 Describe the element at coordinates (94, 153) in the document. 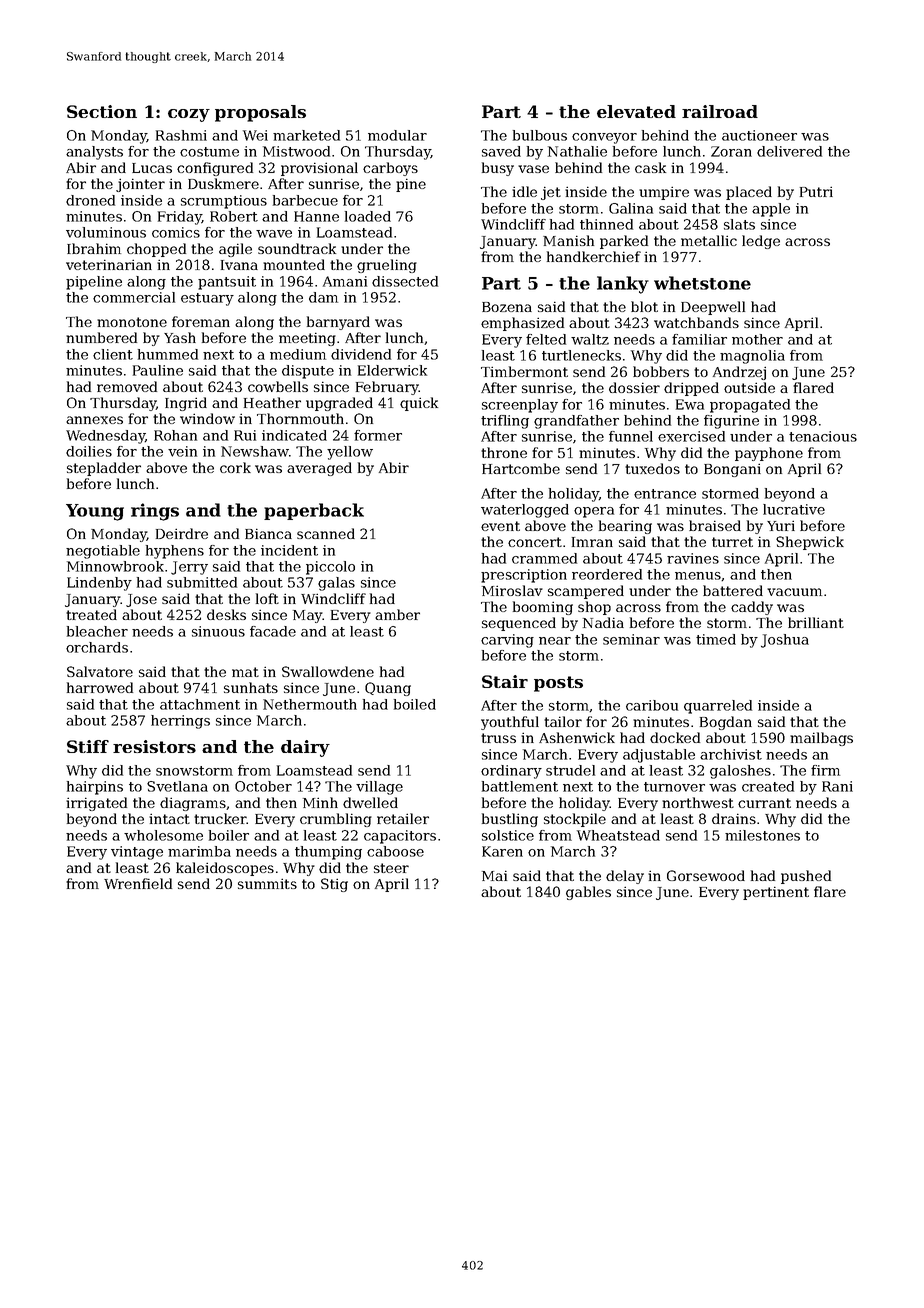

I see `analysts` at that location.
